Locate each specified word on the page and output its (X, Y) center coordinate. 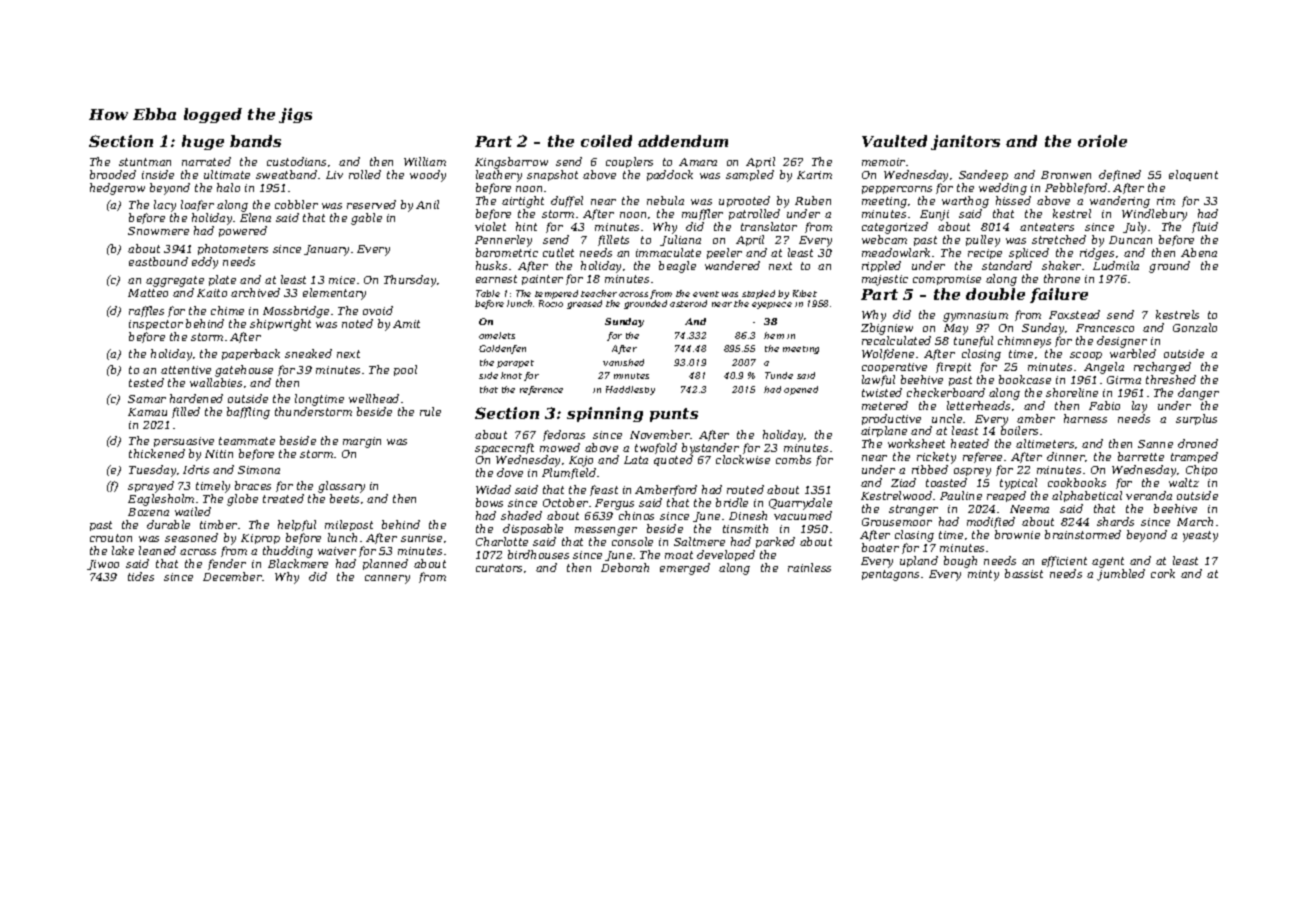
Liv (334, 175)
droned (1198, 443)
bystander (710, 449)
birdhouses (538, 554)
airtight (523, 202)
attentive (186, 370)
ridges (1097, 254)
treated (283, 498)
